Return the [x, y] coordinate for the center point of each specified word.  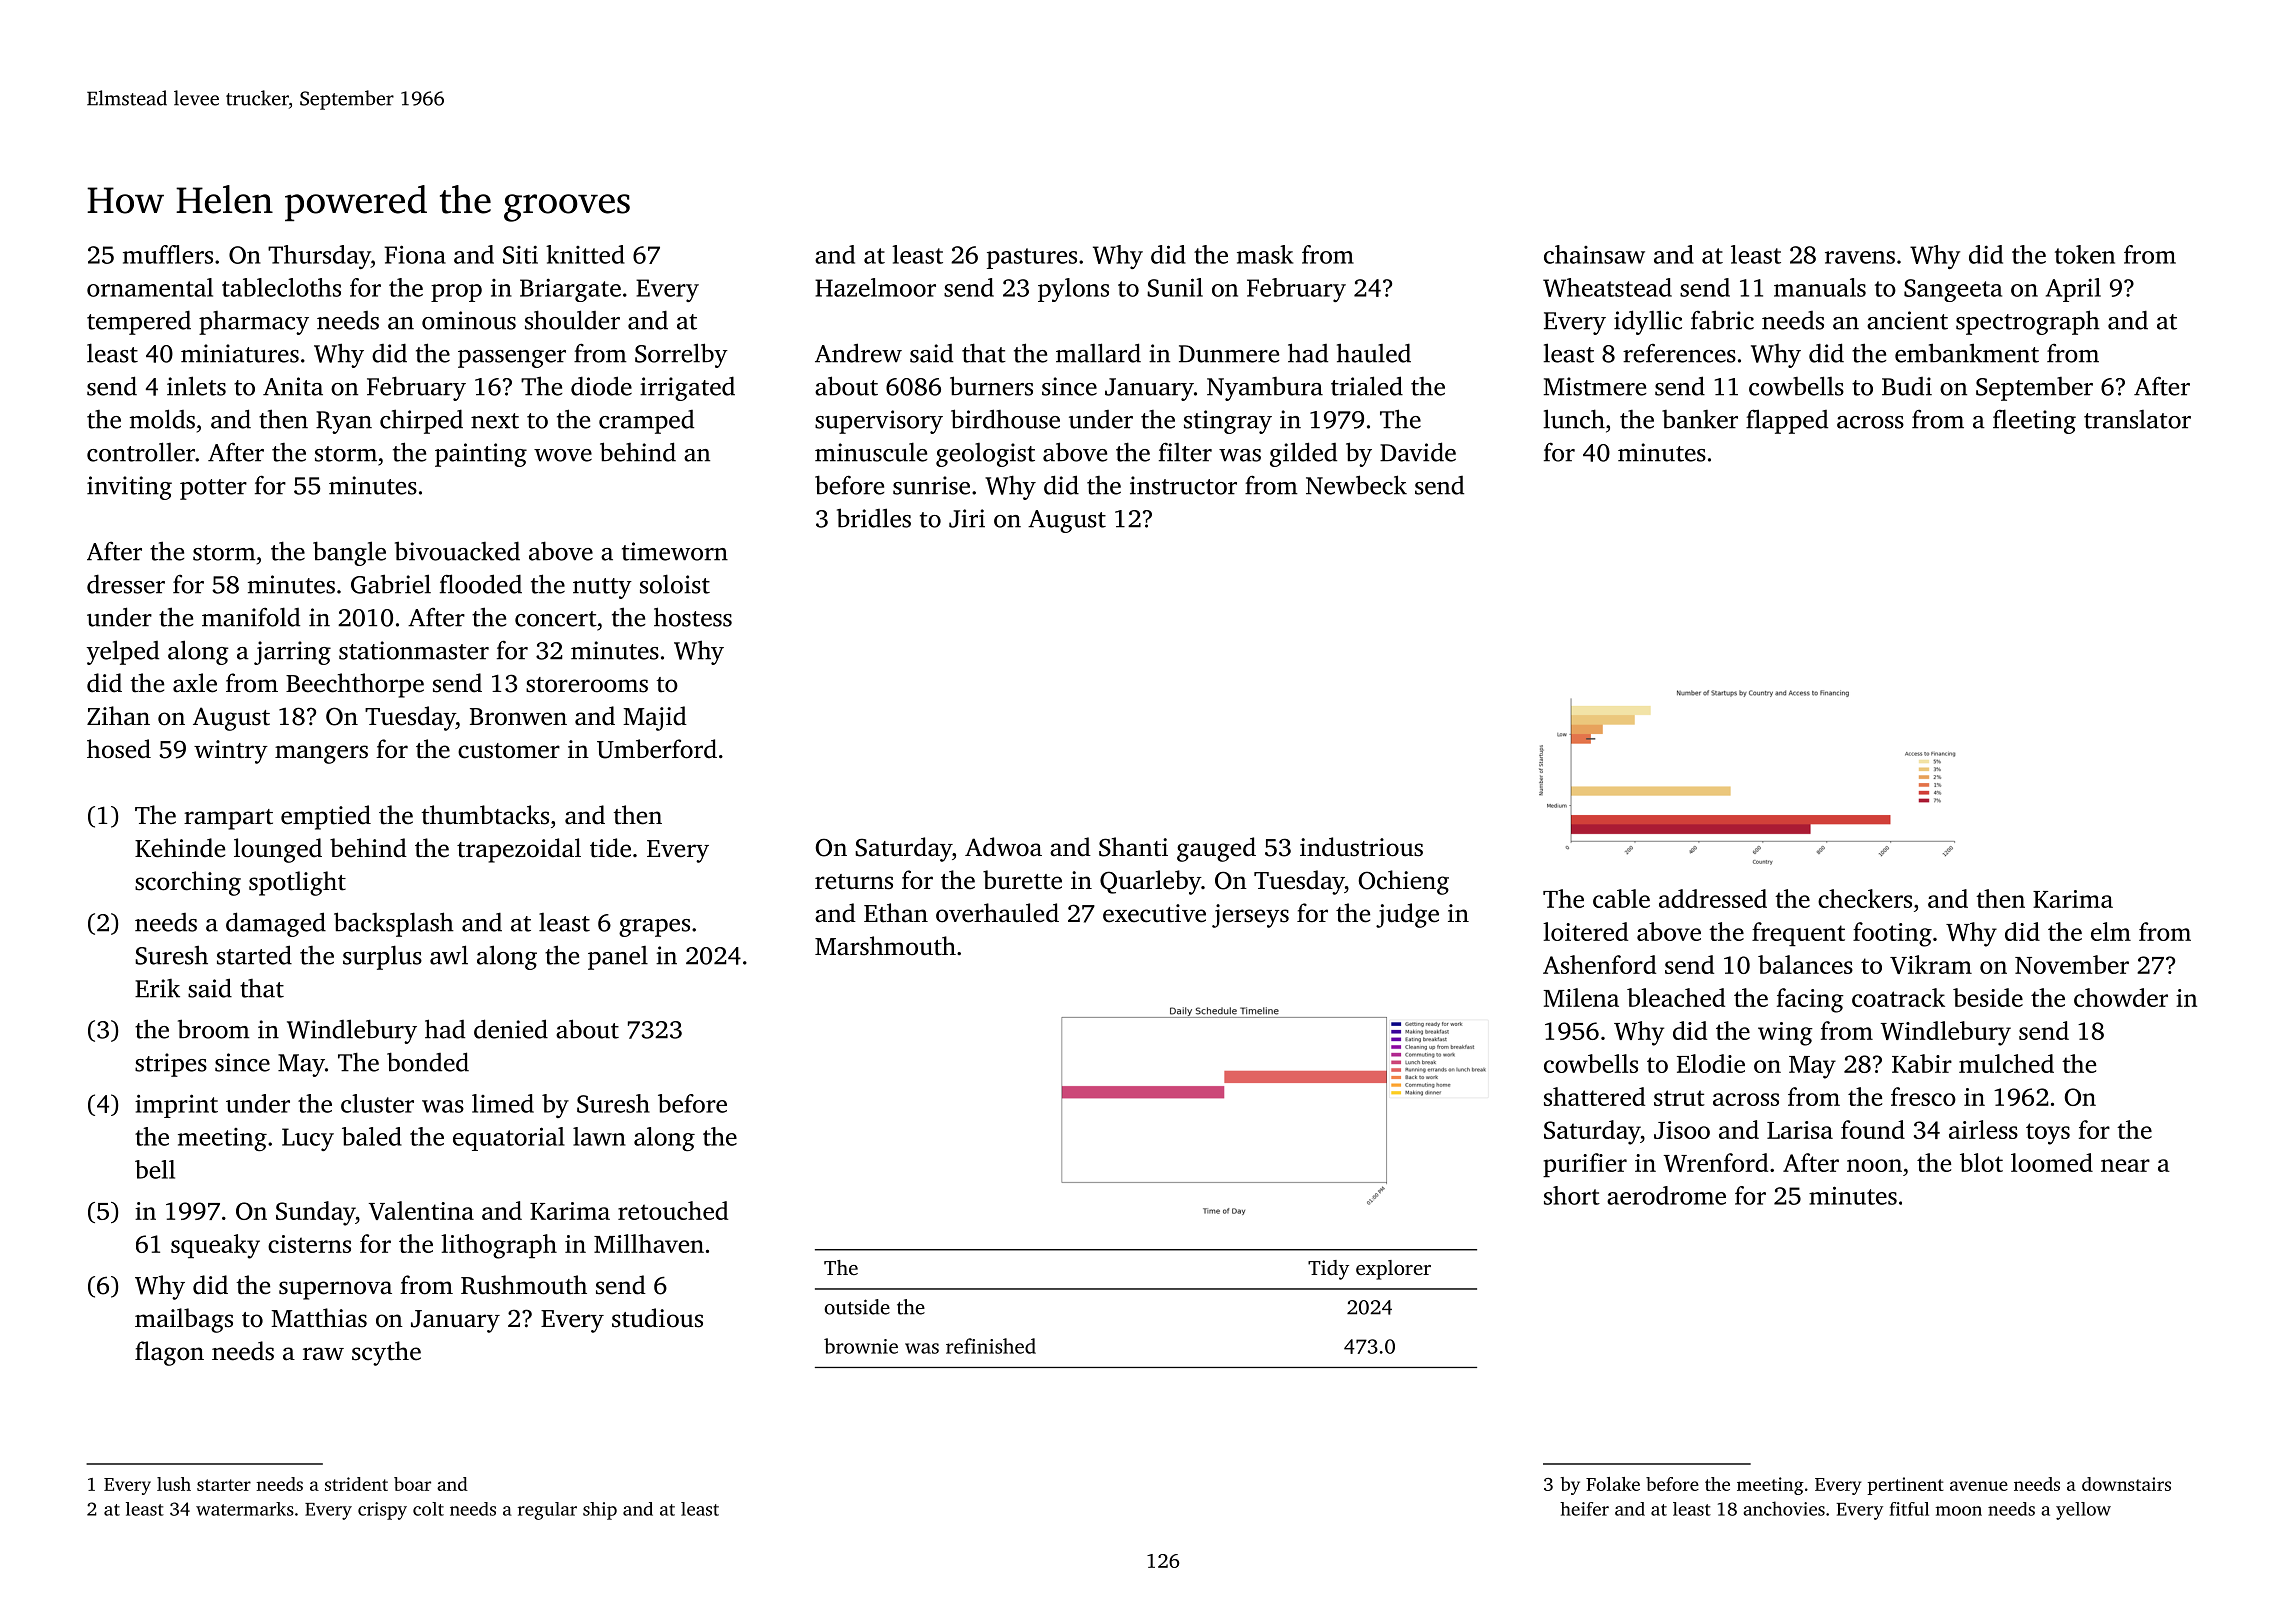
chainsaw [1594, 254]
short [1572, 1195]
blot [1981, 1162]
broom [214, 1029]
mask [1265, 254]
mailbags [184, 1320]
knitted [585, 254]
